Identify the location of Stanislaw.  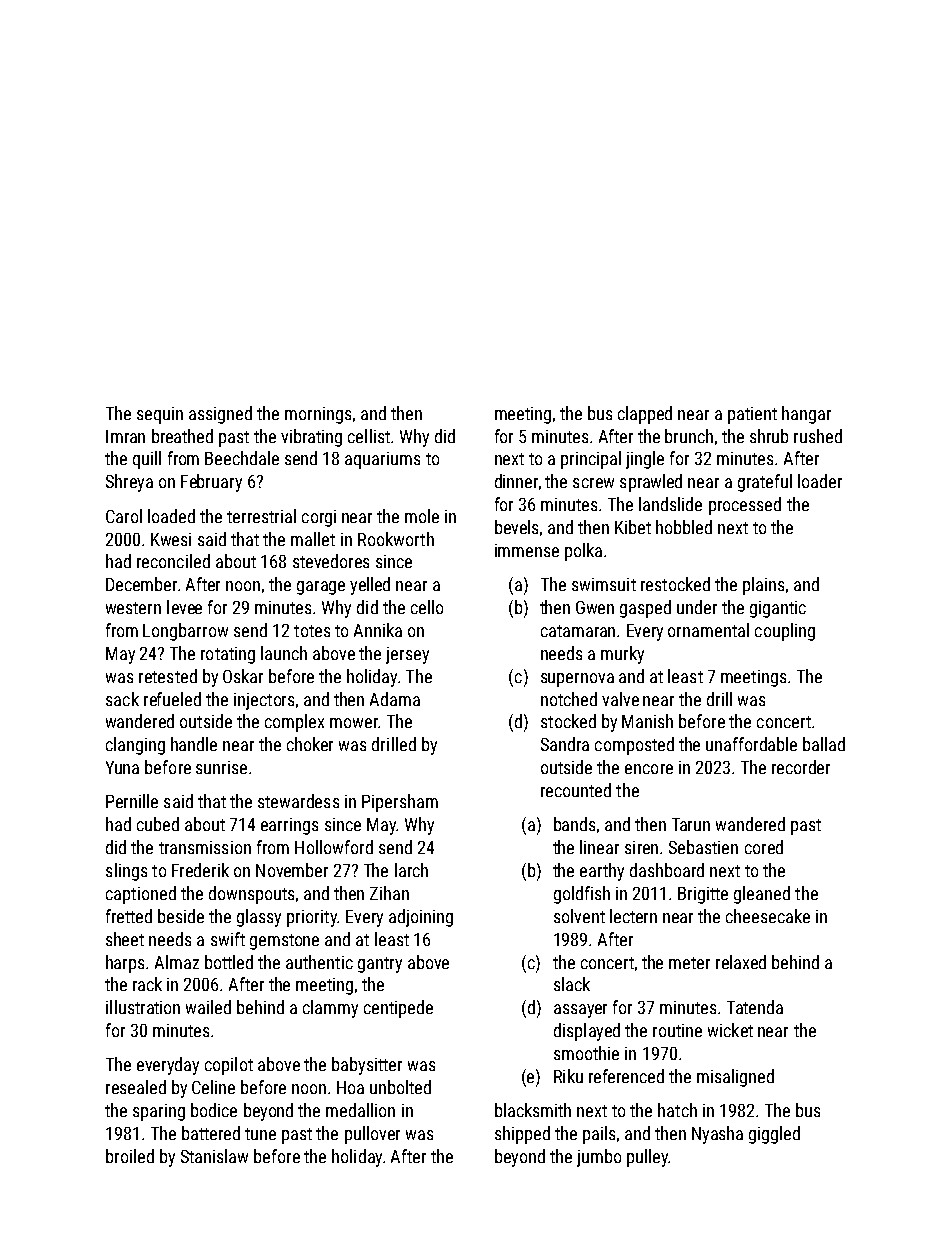
(214, 1156).
